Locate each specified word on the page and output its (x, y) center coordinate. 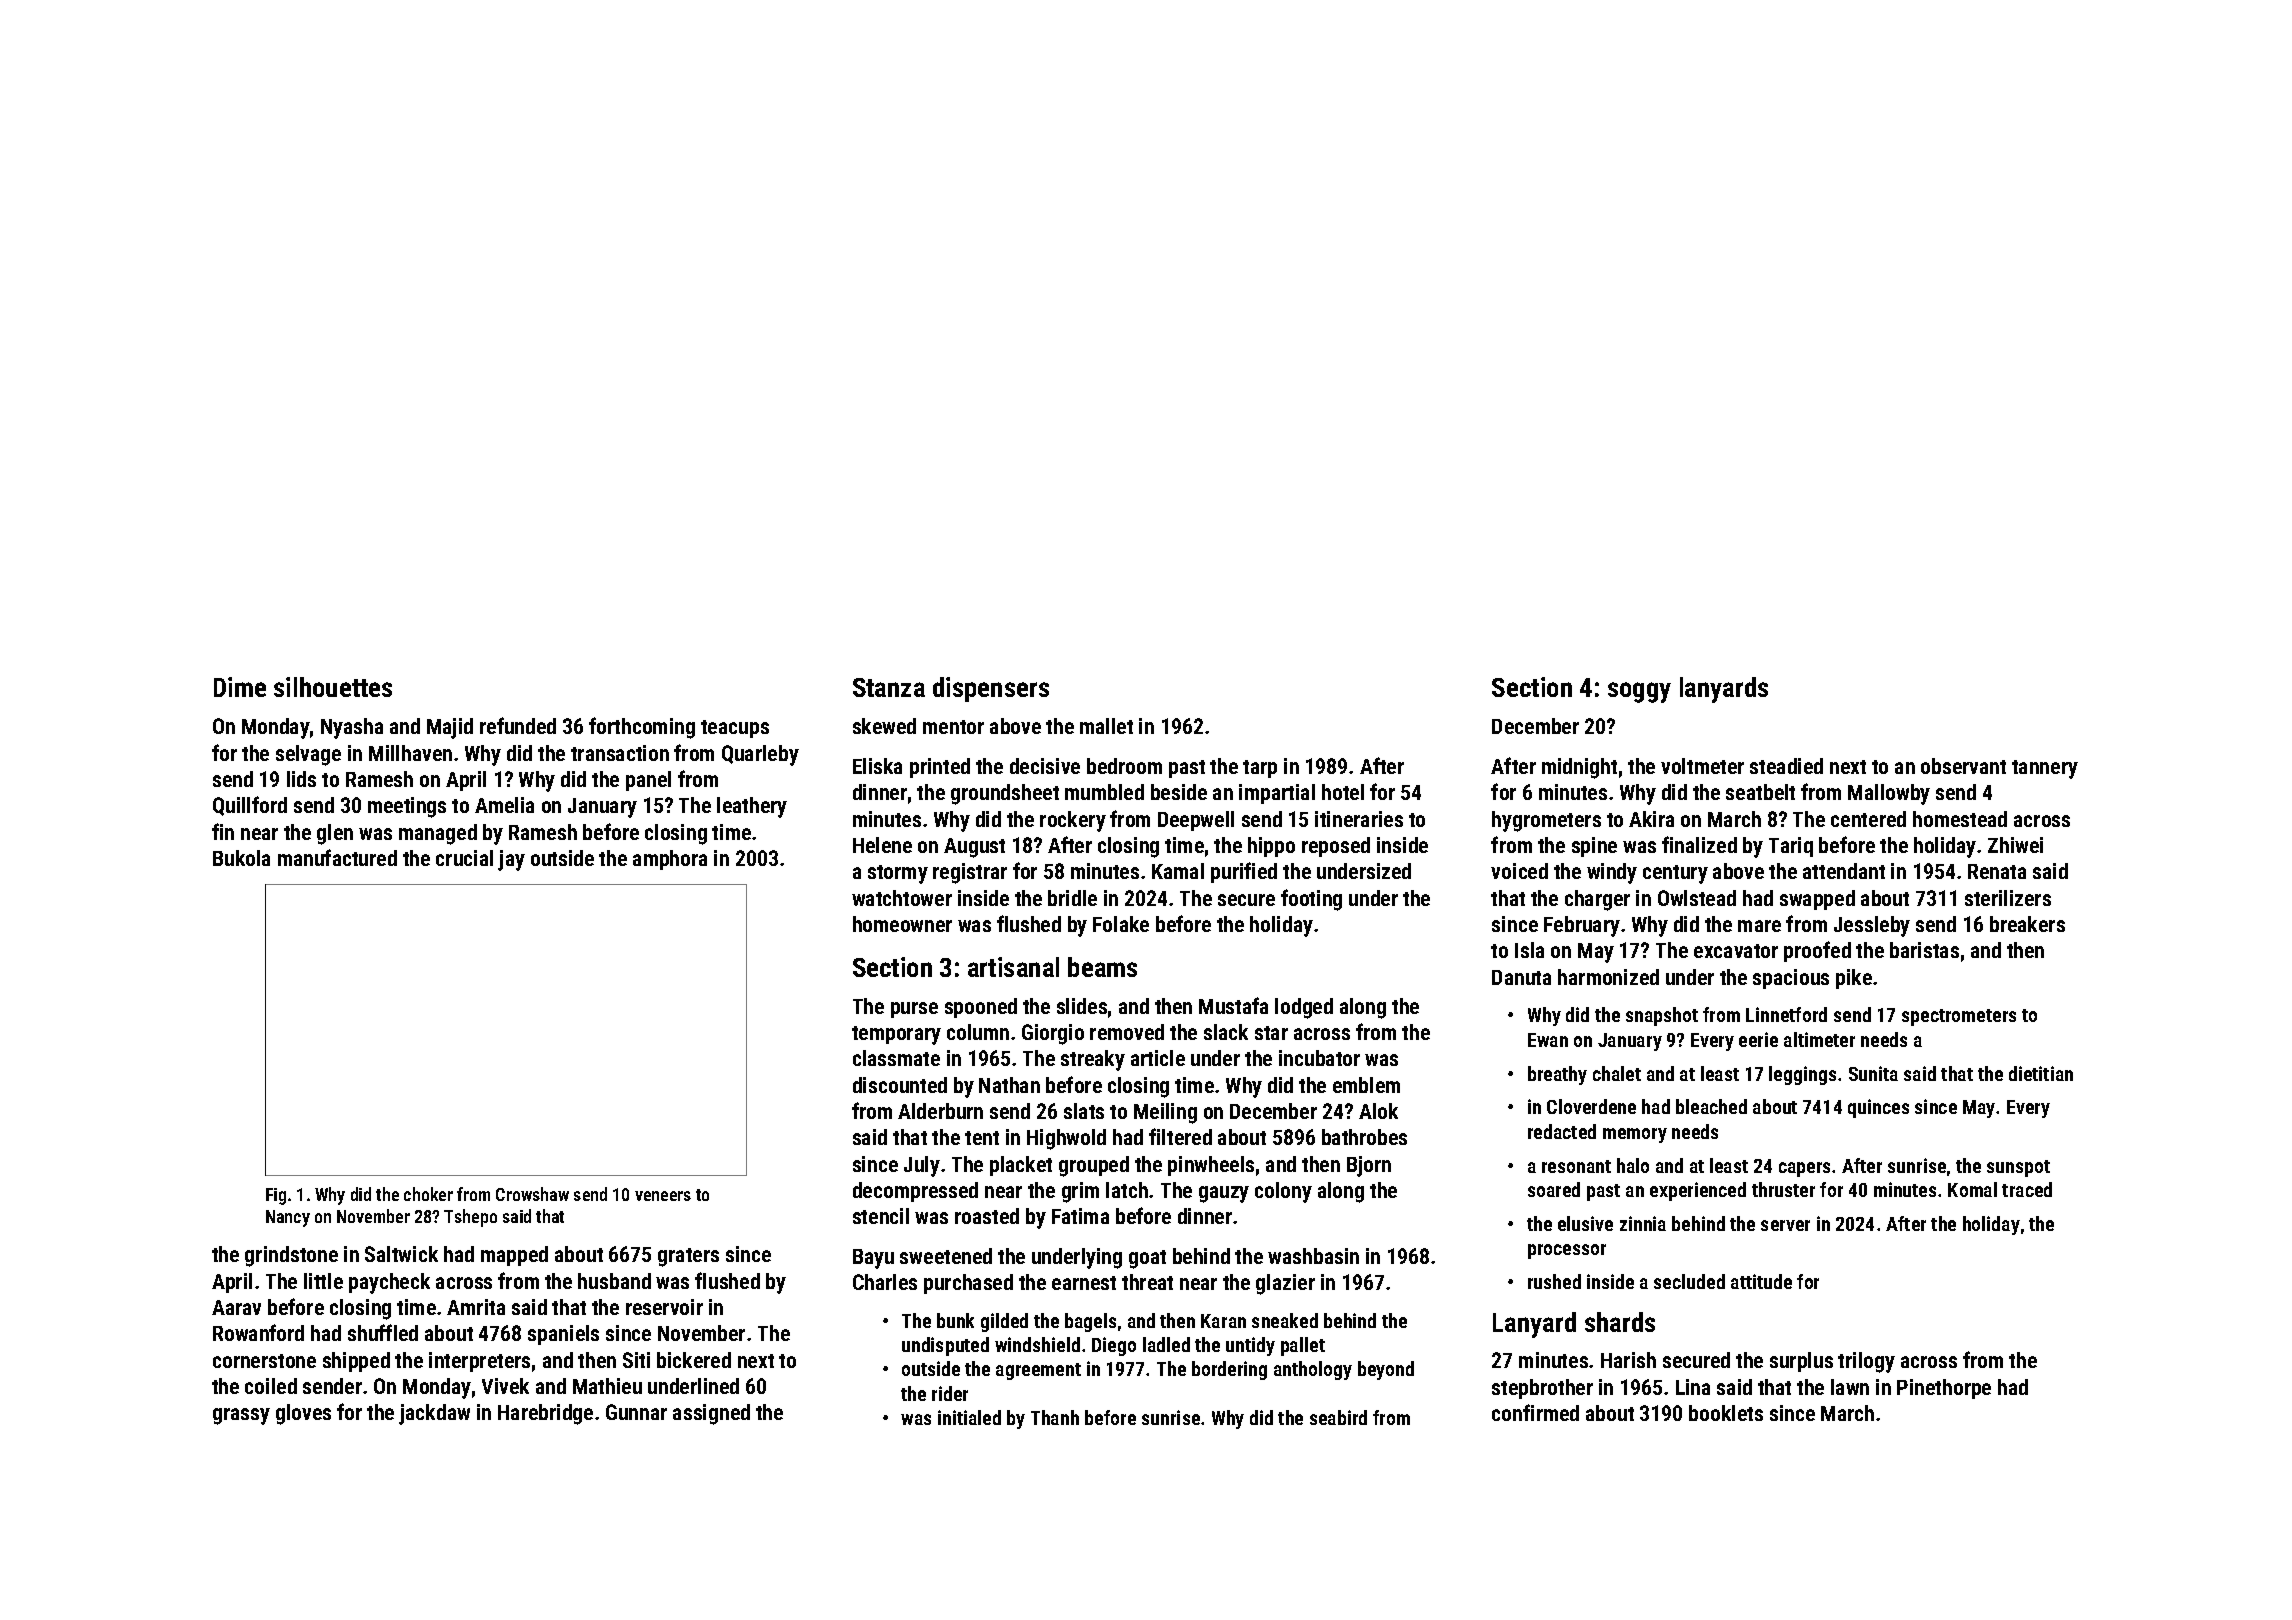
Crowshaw (532, 1194)
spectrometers (1959, 1017)
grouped (1094, 1166)
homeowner (902, 924)
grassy (241, 1416)
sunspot (2018, 1168)
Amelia (504, 805)
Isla (1529, 950)
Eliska (877, 766)
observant (1963, 766)
